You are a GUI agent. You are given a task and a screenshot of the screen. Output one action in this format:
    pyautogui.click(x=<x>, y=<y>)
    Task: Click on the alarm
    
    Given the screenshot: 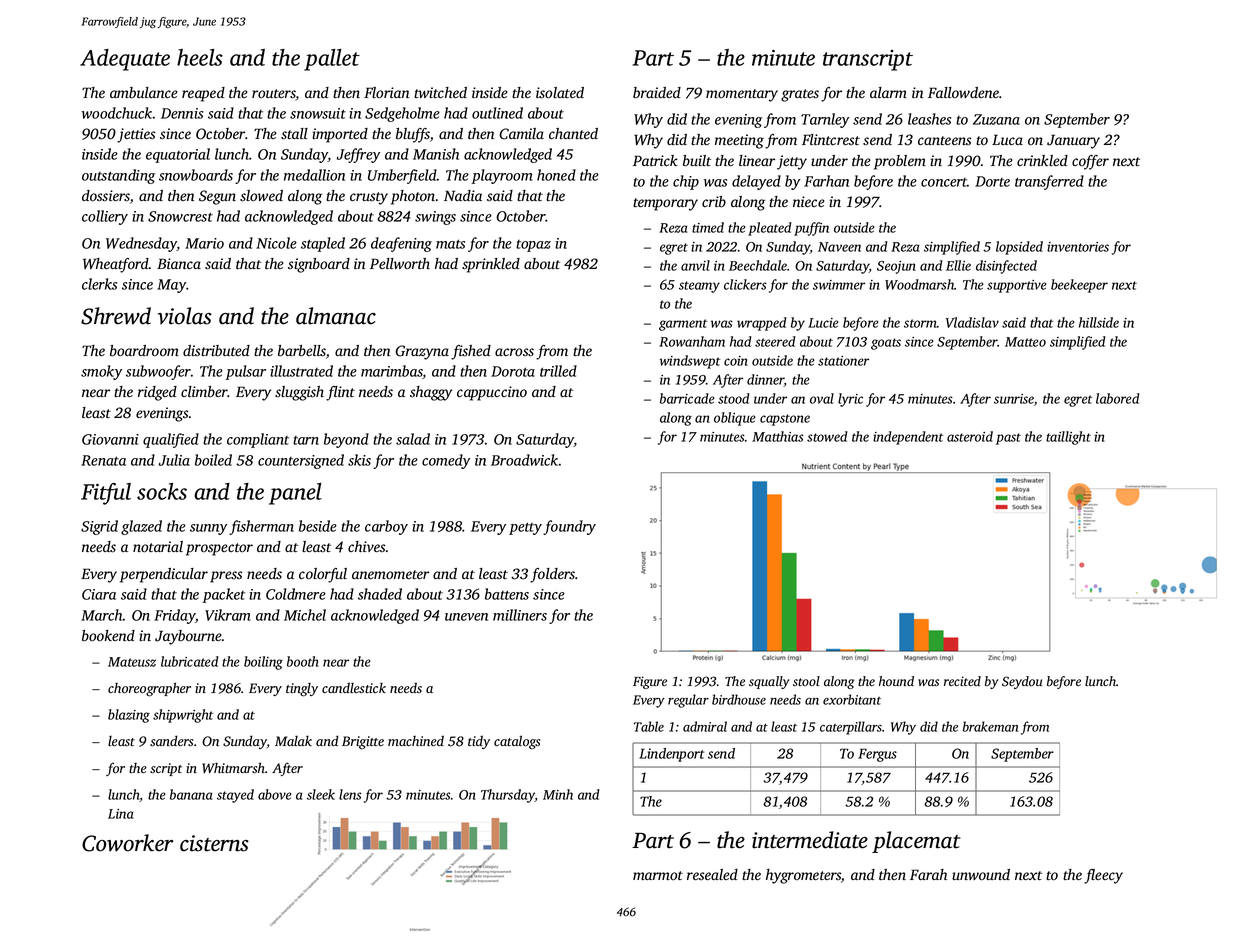 What is the action you would take?
    pyautogui.click(x=888, y=92)
